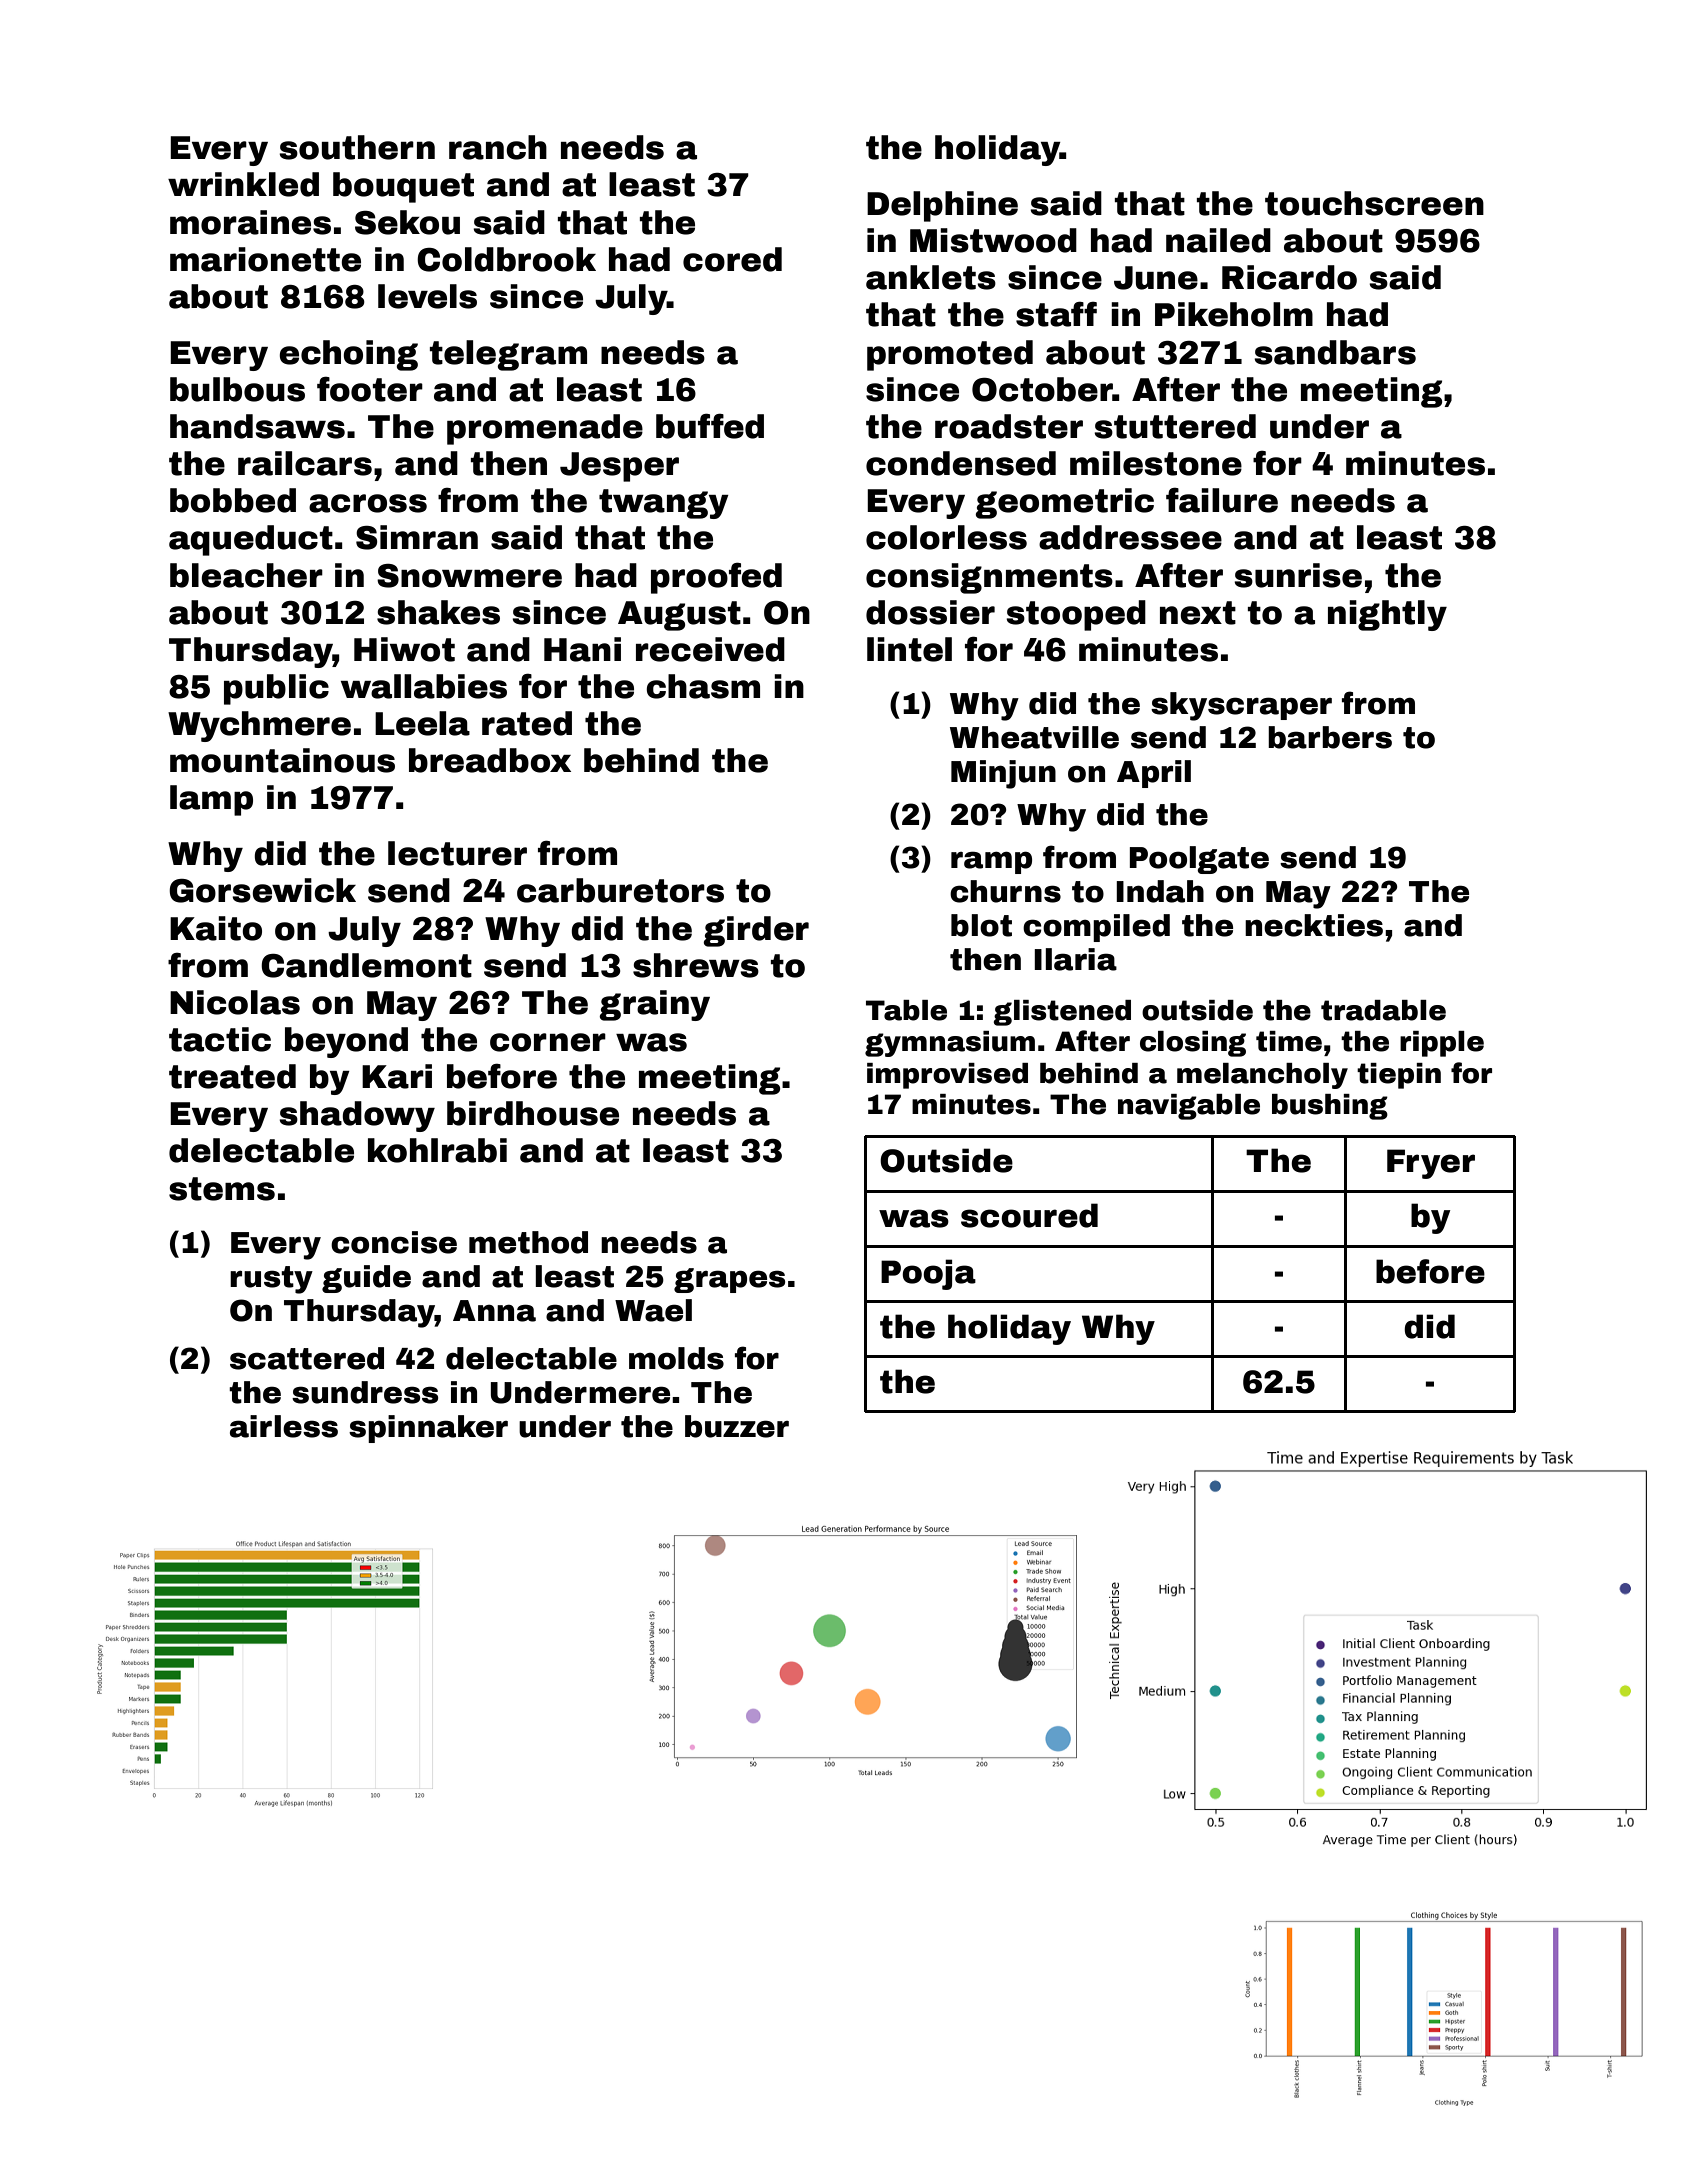 The image size is (1683, 2178). Describe the element at coordinates (428, 1429) in the page. I see `spinnaker` at that location.
